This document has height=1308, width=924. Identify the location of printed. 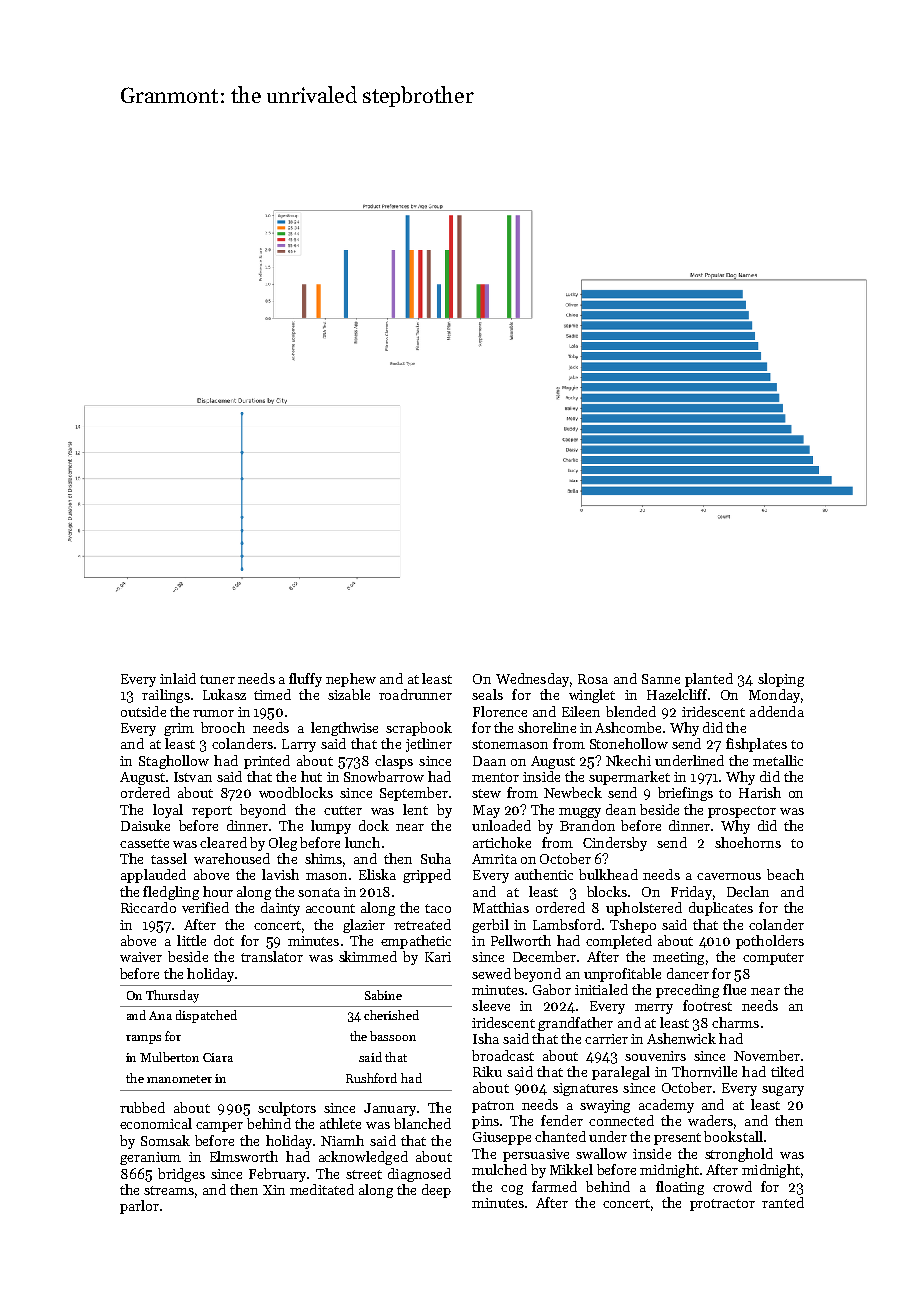
(267, 762).
